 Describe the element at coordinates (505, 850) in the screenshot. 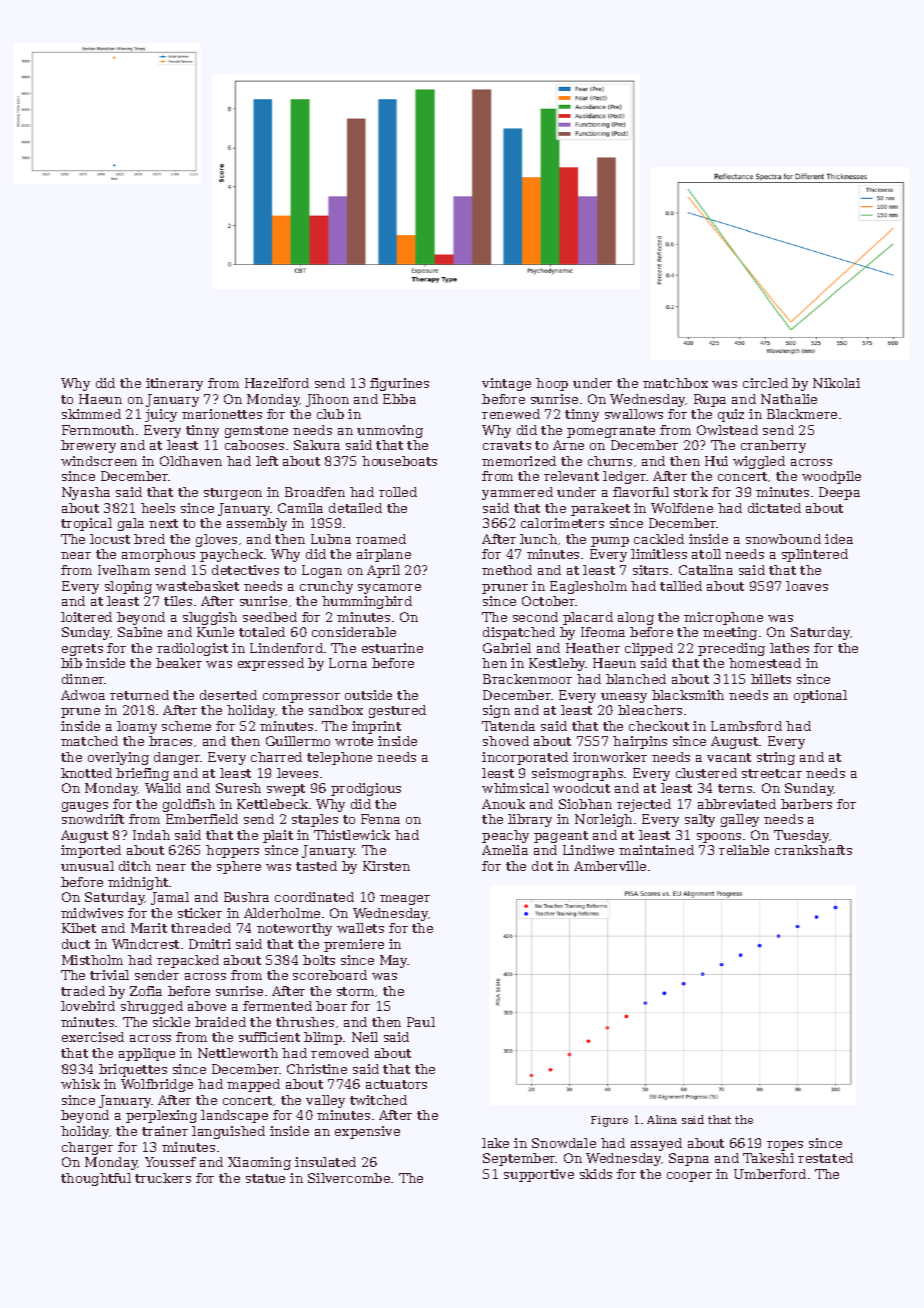

I see `Amelia` at that location.
